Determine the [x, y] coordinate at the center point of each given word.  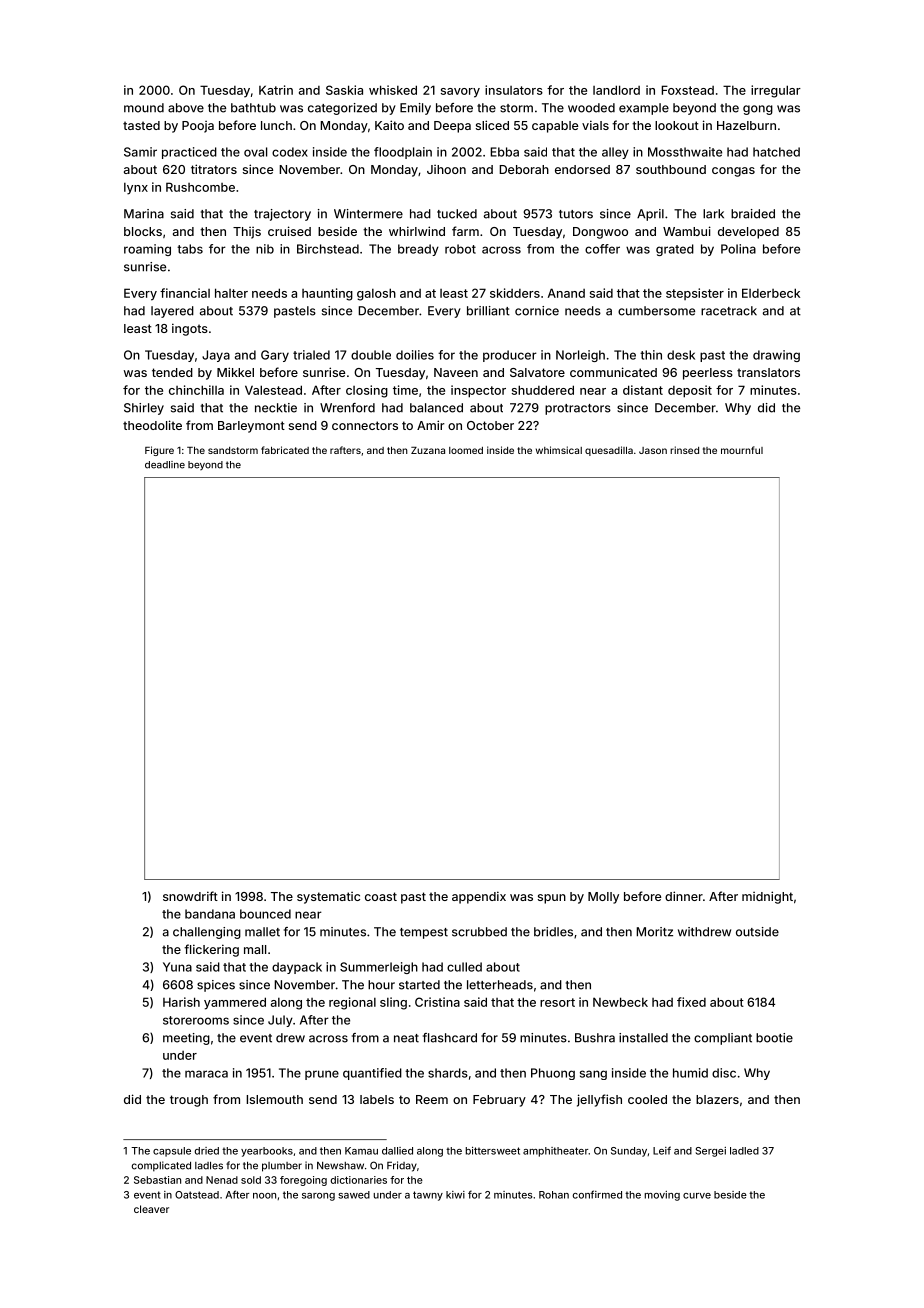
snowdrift [190, 896]
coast [381, 896]
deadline [165, 465]
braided [753, 214]
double [371, 355]
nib [265, 249]
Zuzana [428, 450]
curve [697, 1196]
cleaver [151, 1209]
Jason [653, 450]
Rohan [554, 1195]
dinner [684, 896]
